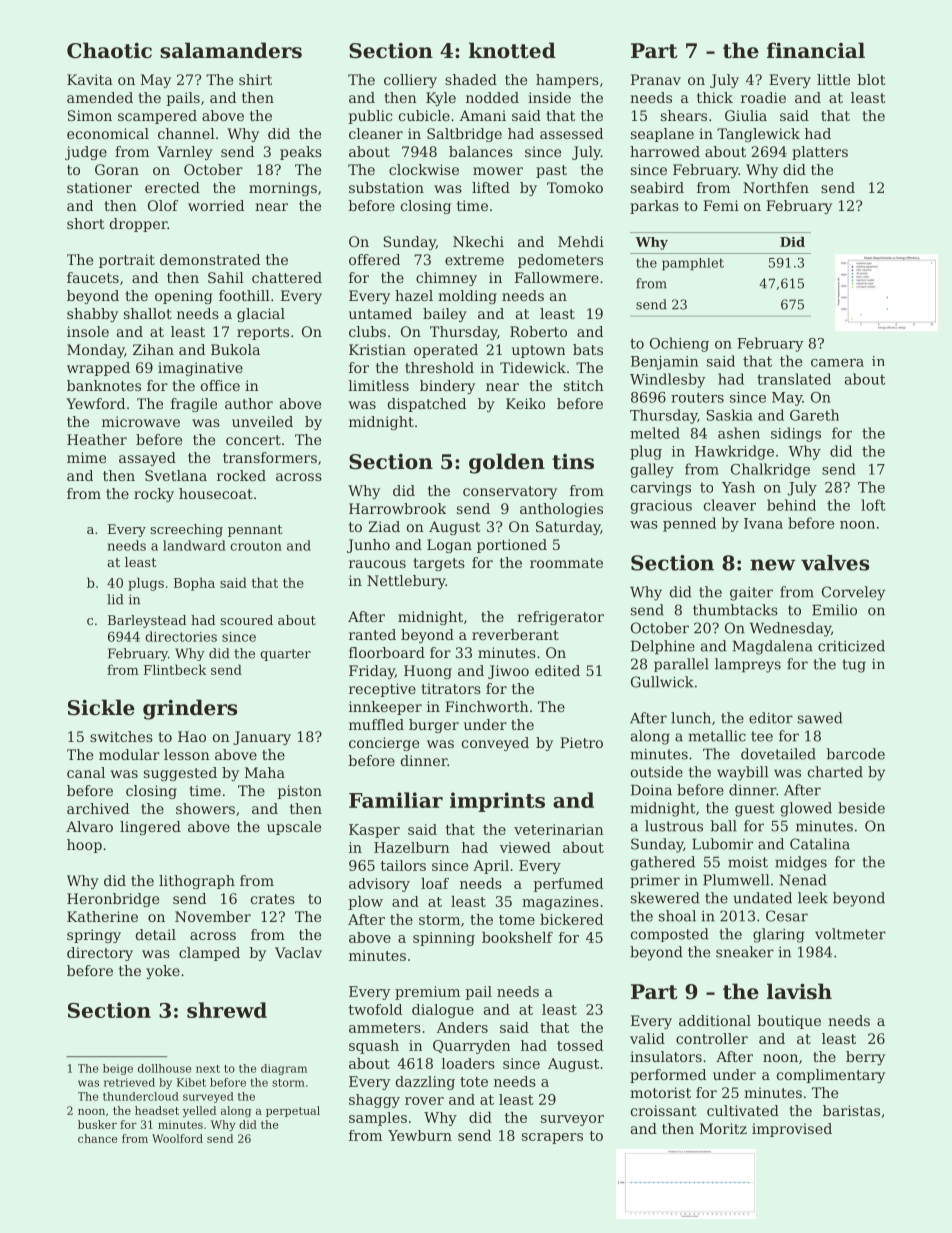  Describe the element at coordinates (216, 493) in the image. I see `housecoat` at that location.
